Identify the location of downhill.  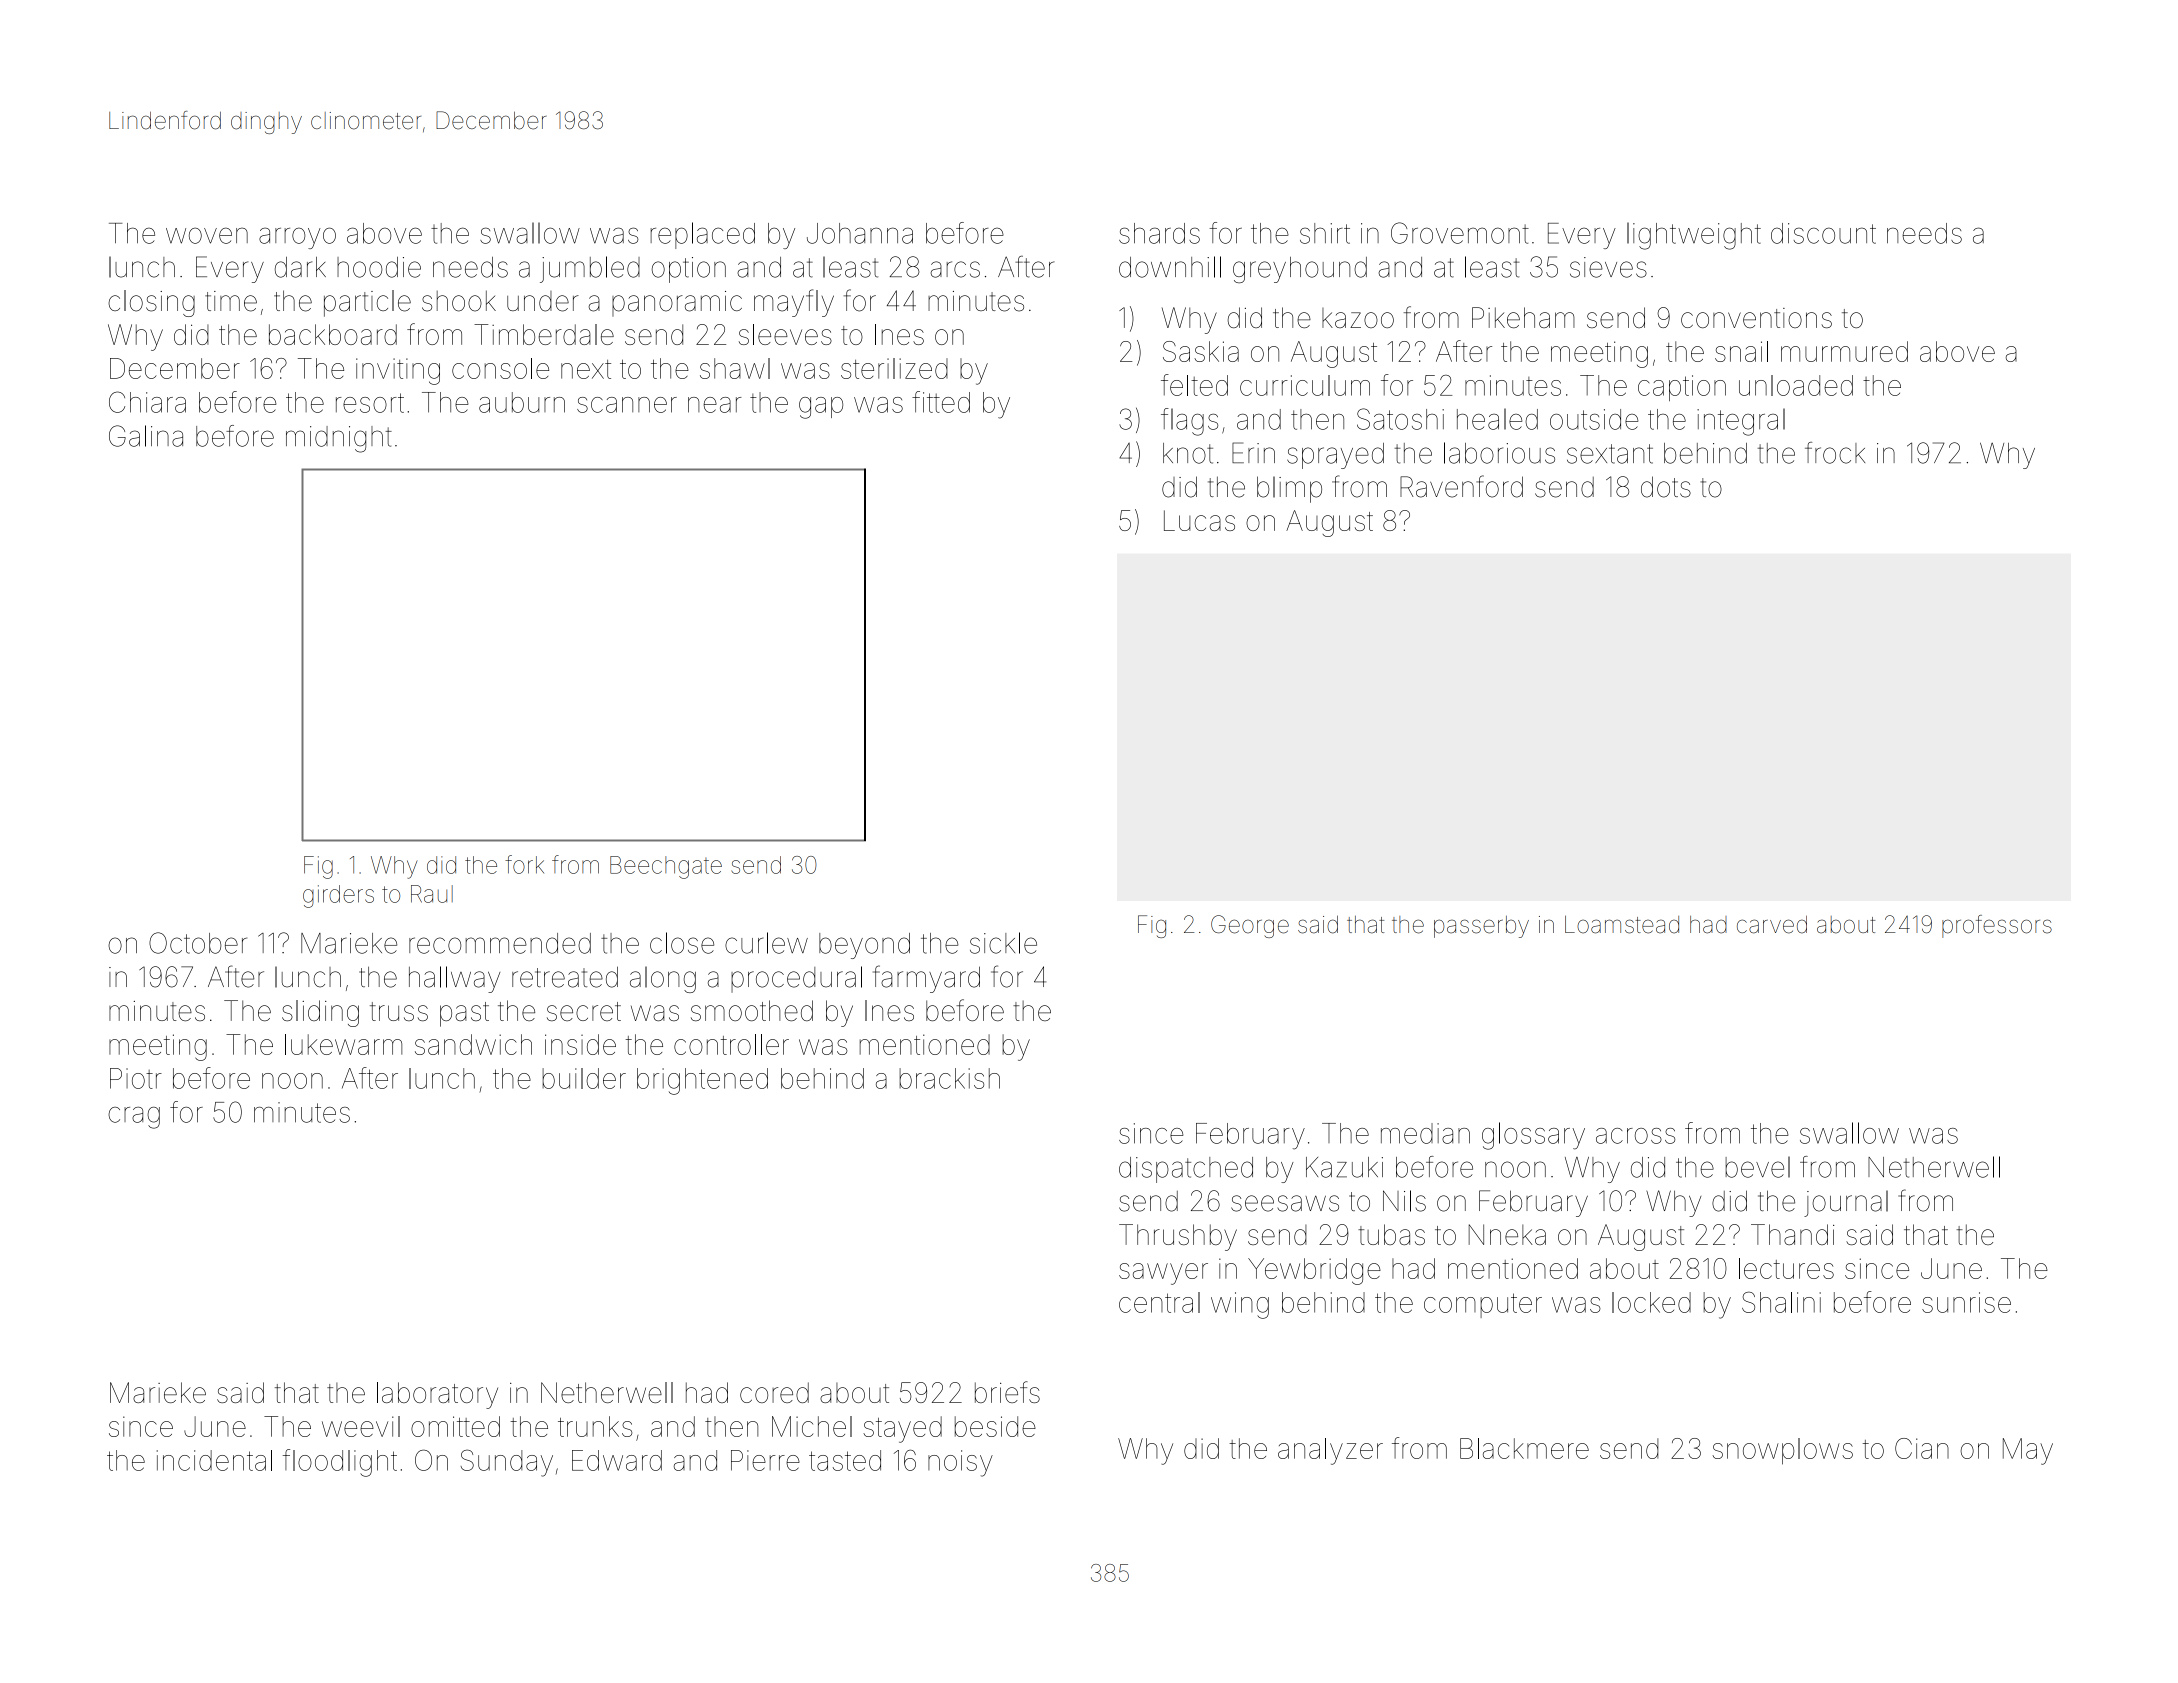
(1170, 267).
